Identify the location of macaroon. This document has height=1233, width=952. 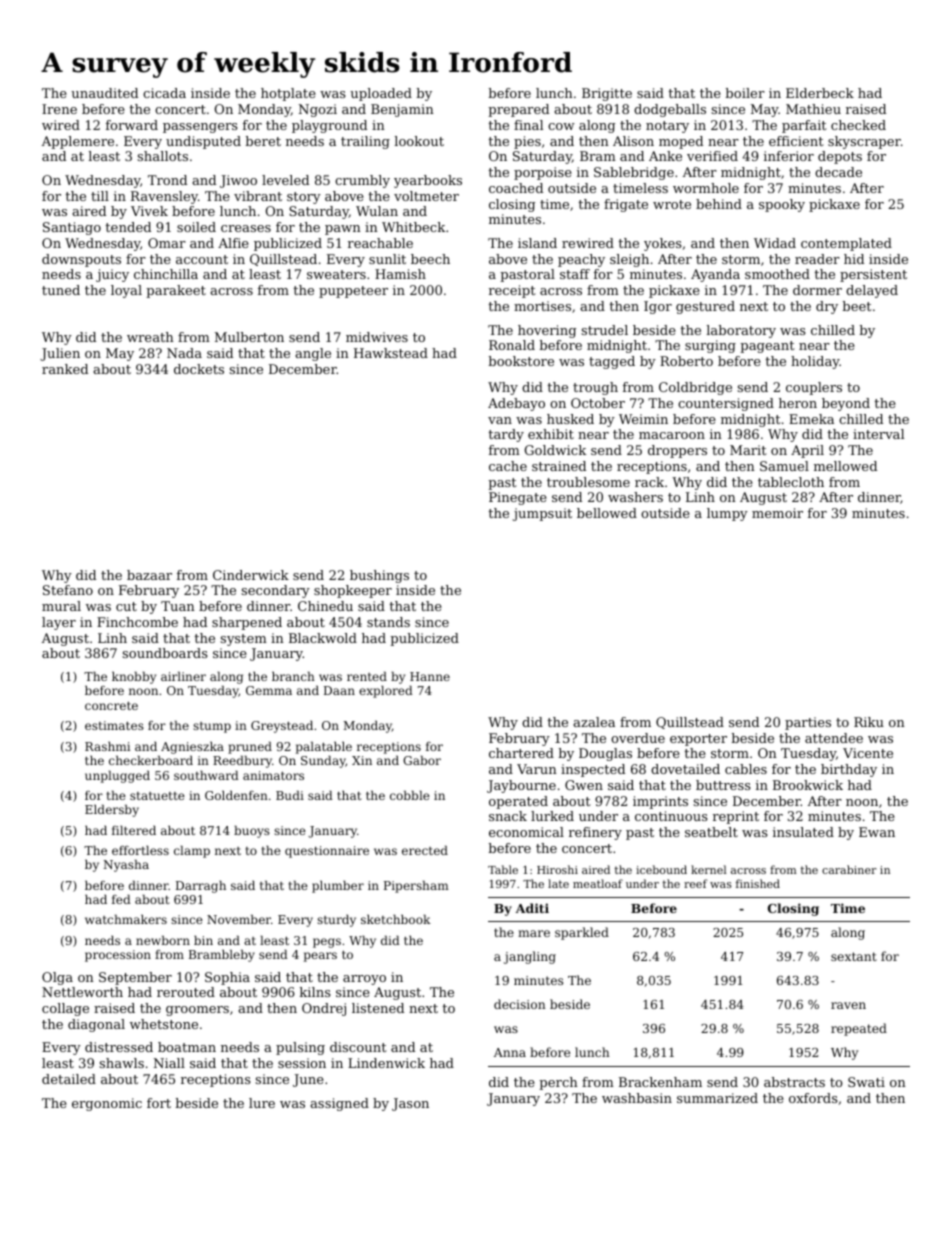
(672, 435).
